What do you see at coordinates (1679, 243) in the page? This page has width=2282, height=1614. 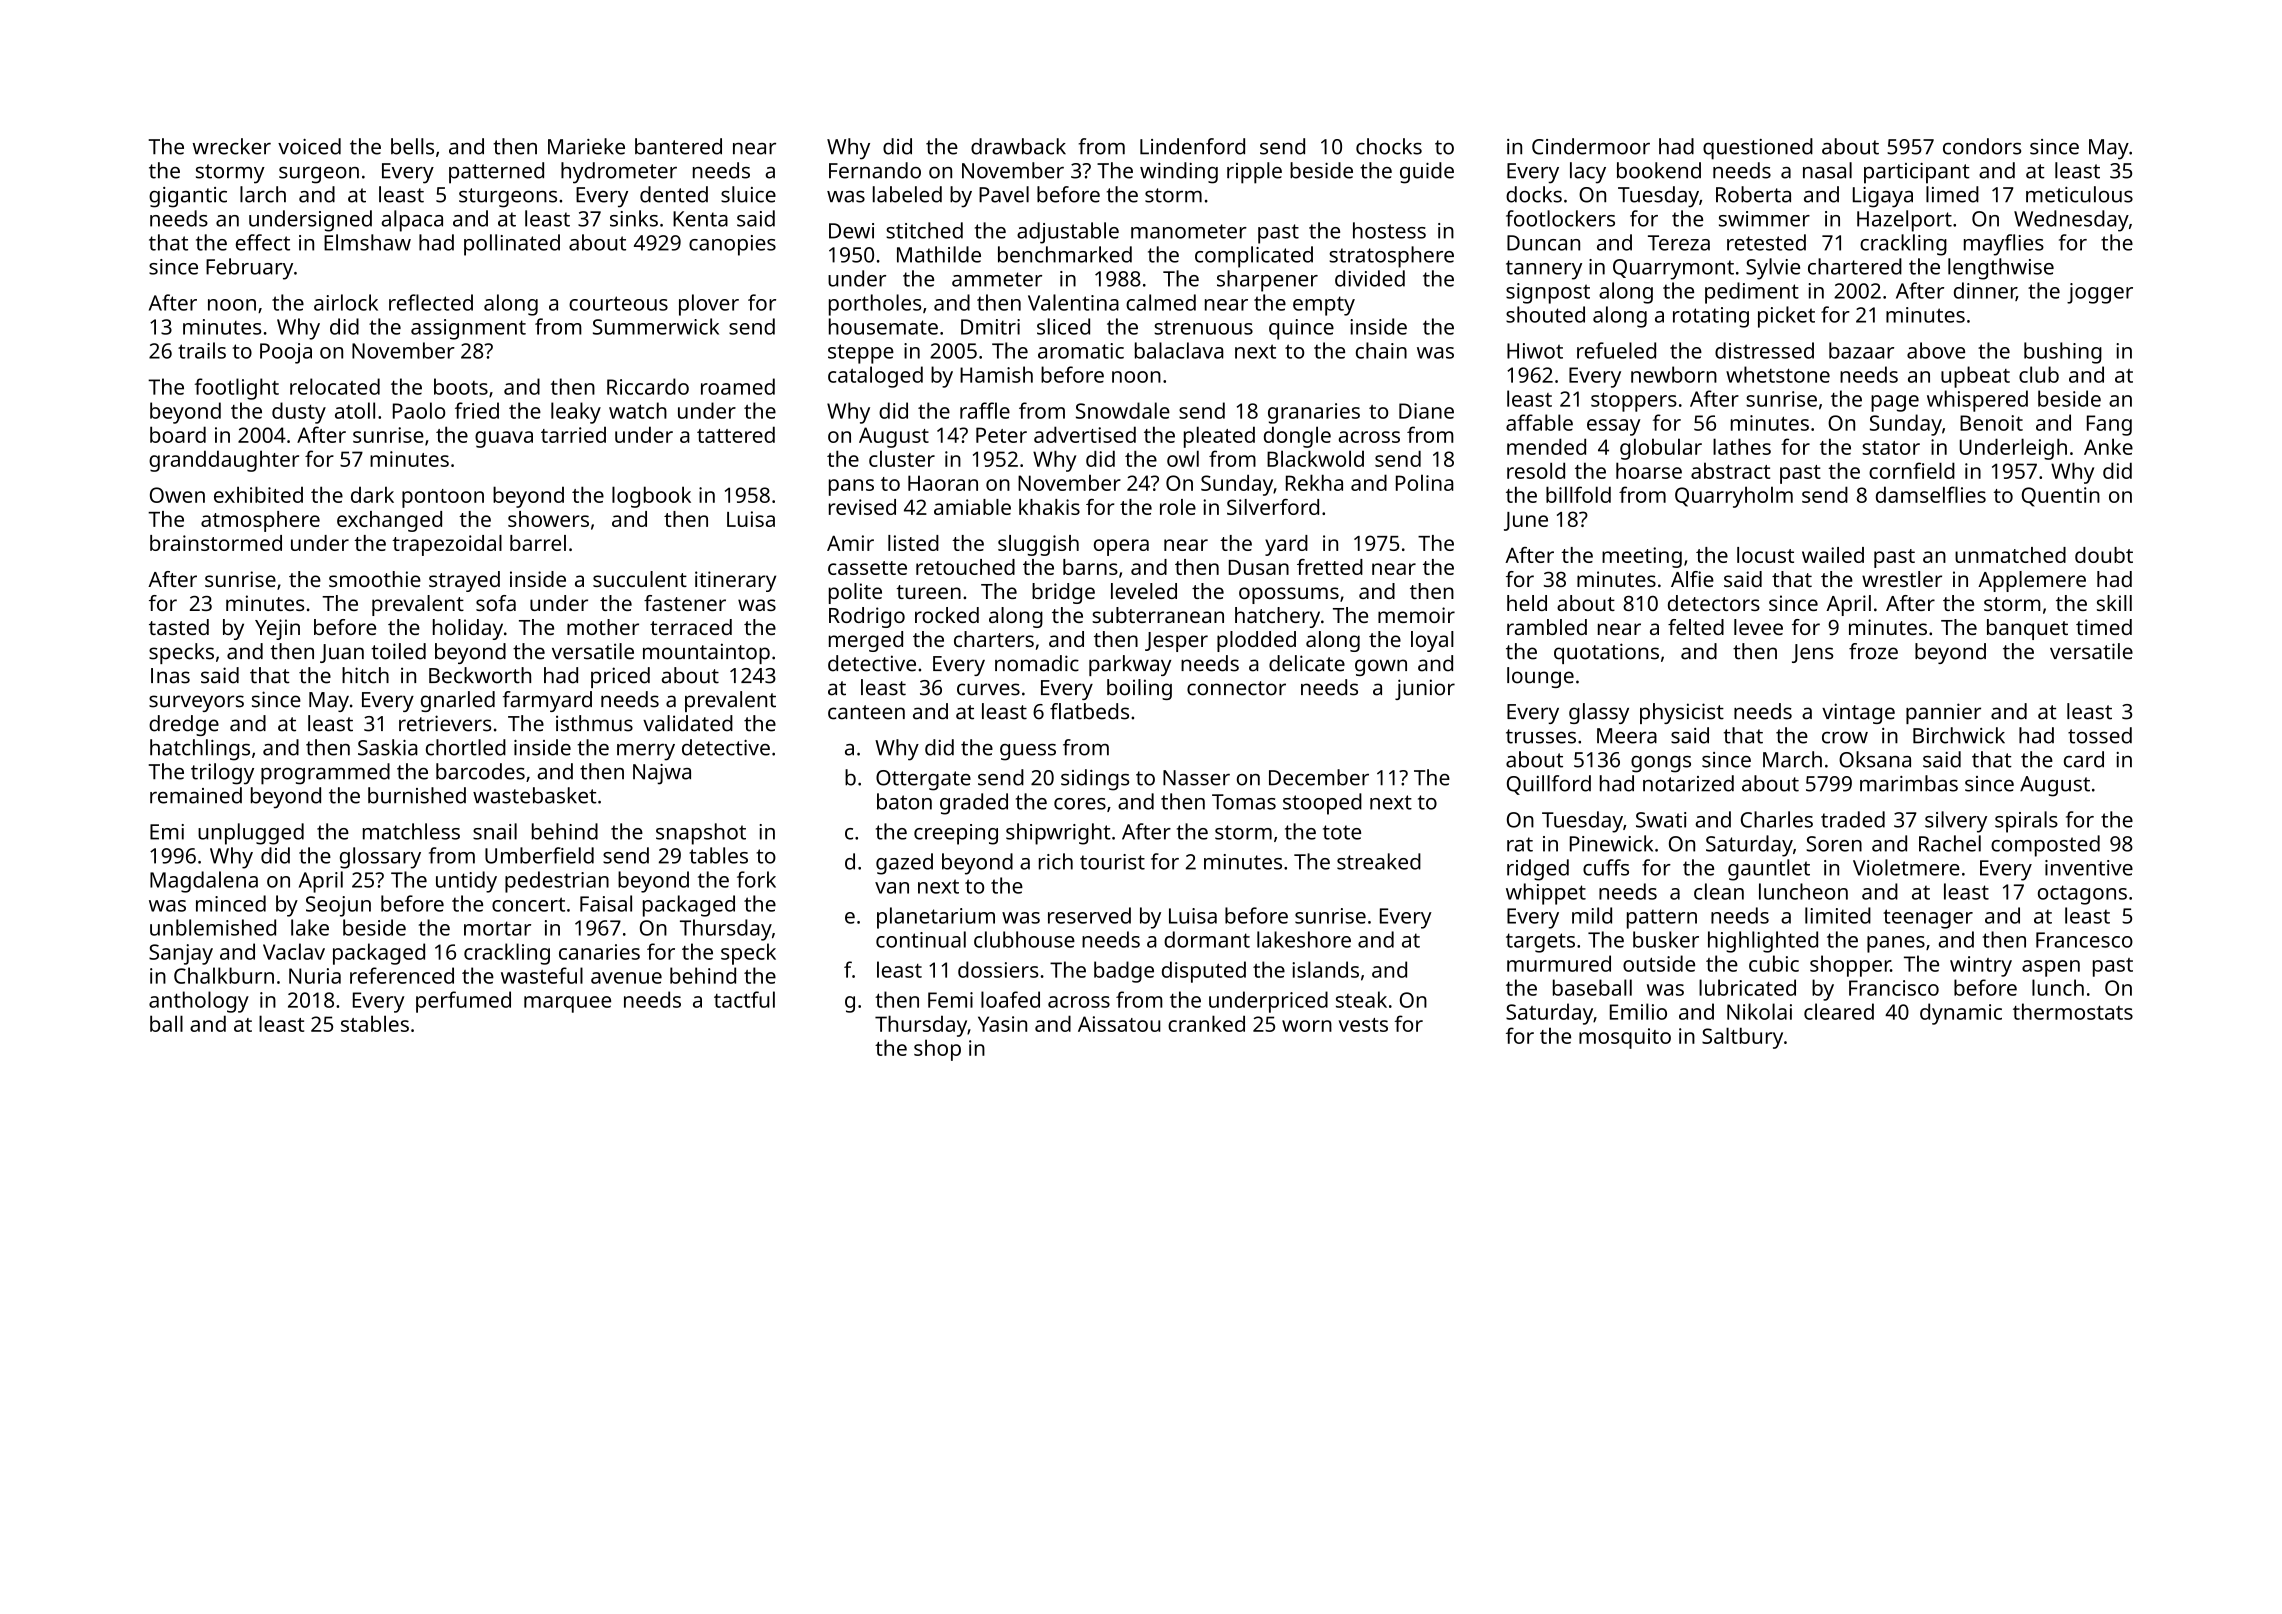 I see `Tereza` at bounding box center [1679, 243].
